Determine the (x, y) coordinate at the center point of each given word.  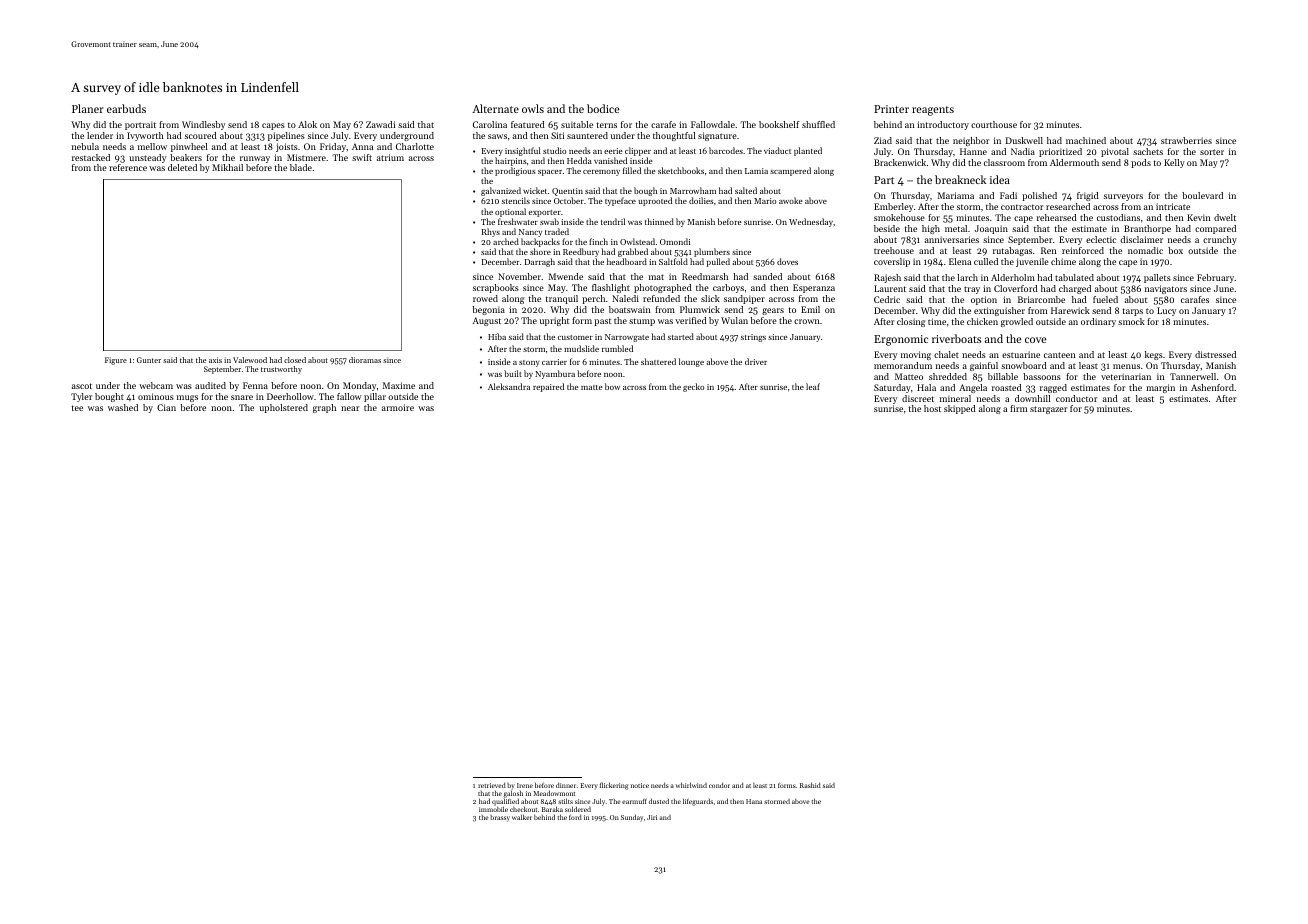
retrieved (492, 785)
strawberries (1186, 140)
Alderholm (1013, 277)
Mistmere (306, 157)
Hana (754, 801)
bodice (603, 108)
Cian (166, 407)
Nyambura (555, 374)
